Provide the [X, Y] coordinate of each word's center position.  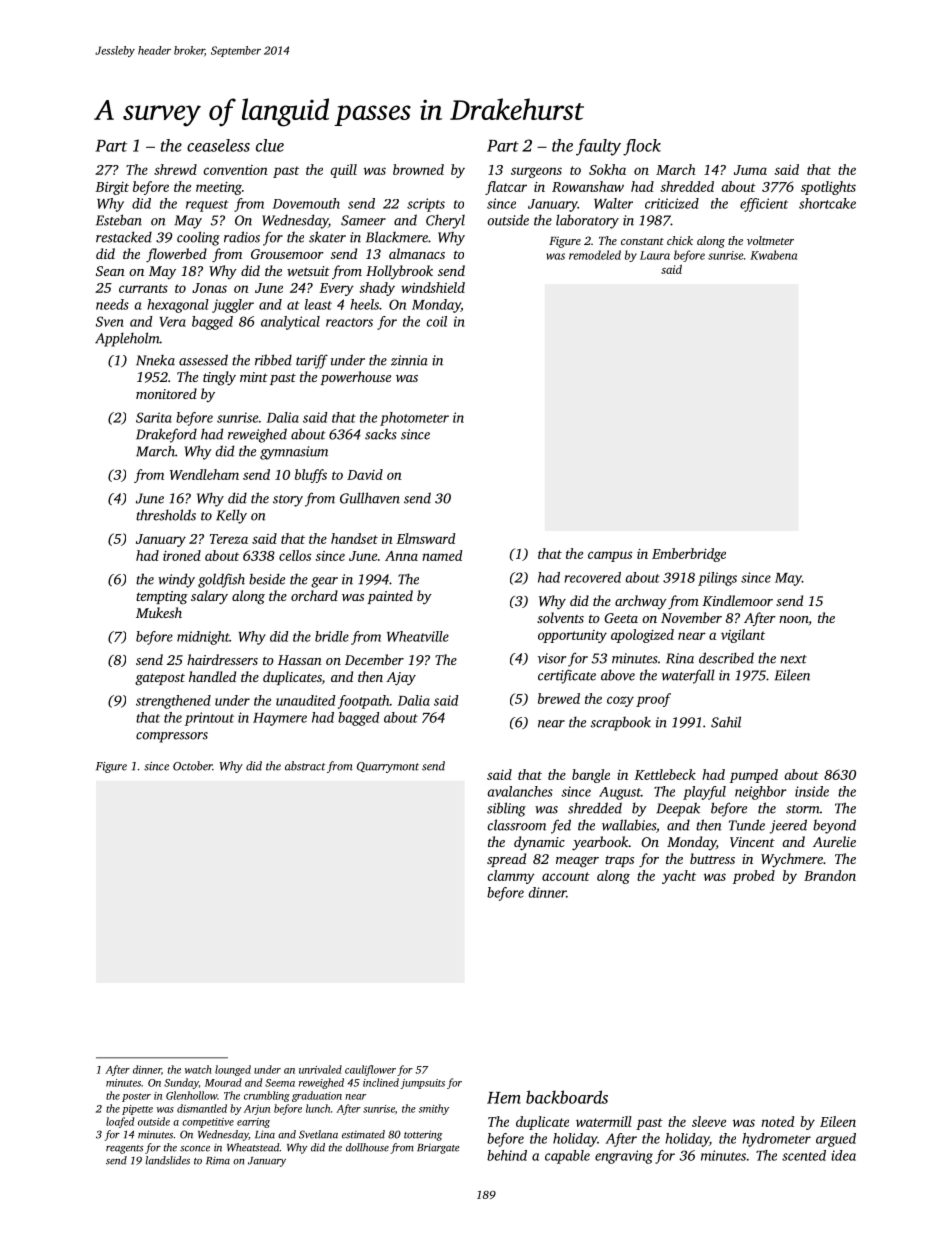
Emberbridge [689, 555]
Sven [110, 321]
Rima [218, 1161]
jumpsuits [422, 1084]
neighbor [761, 793]
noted [777, 1121]
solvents [560, 617]
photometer [414, 419]
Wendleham [204, 474]
